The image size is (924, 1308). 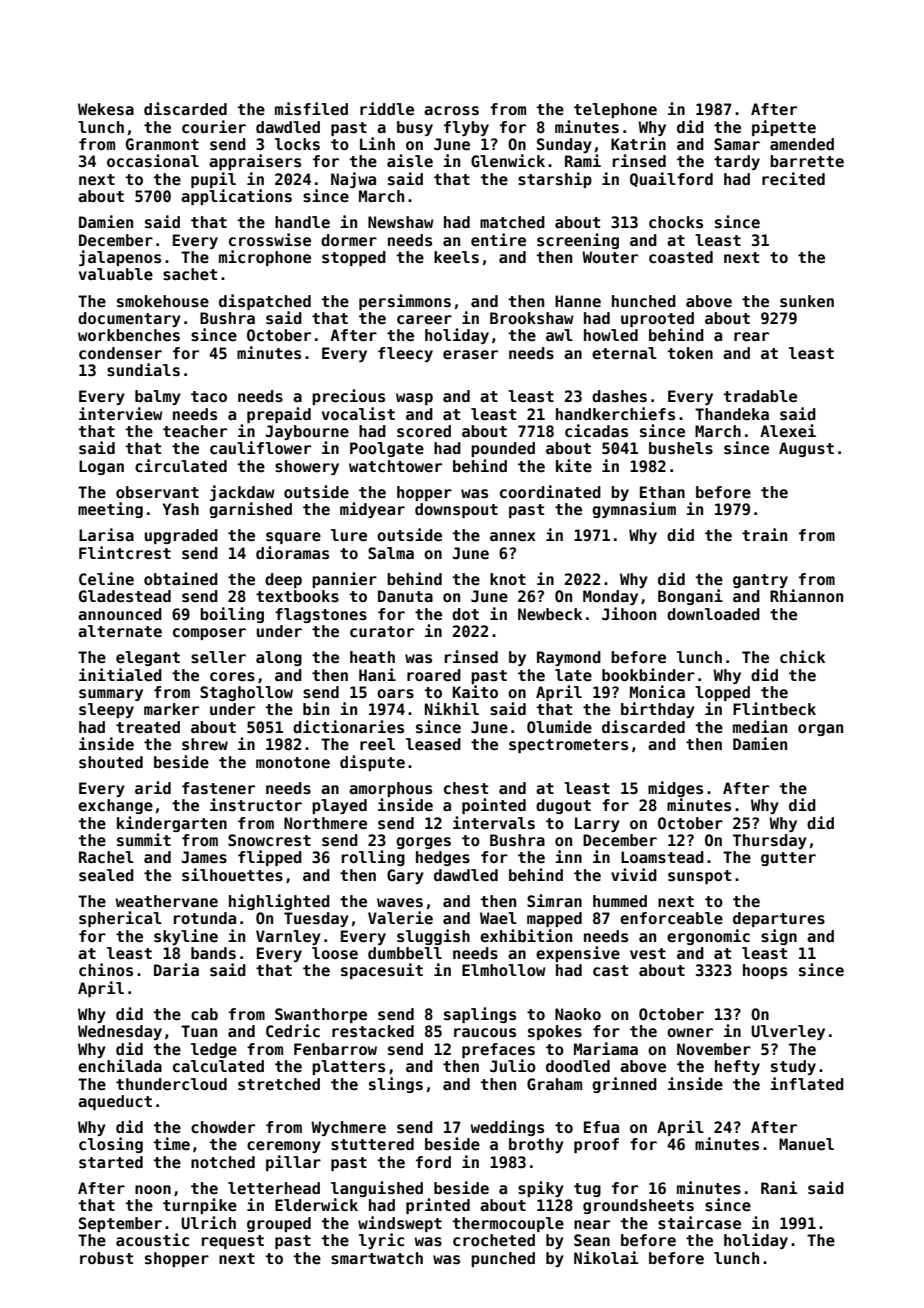 What do you see at coordinates (793, 1067) in the document?
I see `study` at bounding box center [793, 1067].
